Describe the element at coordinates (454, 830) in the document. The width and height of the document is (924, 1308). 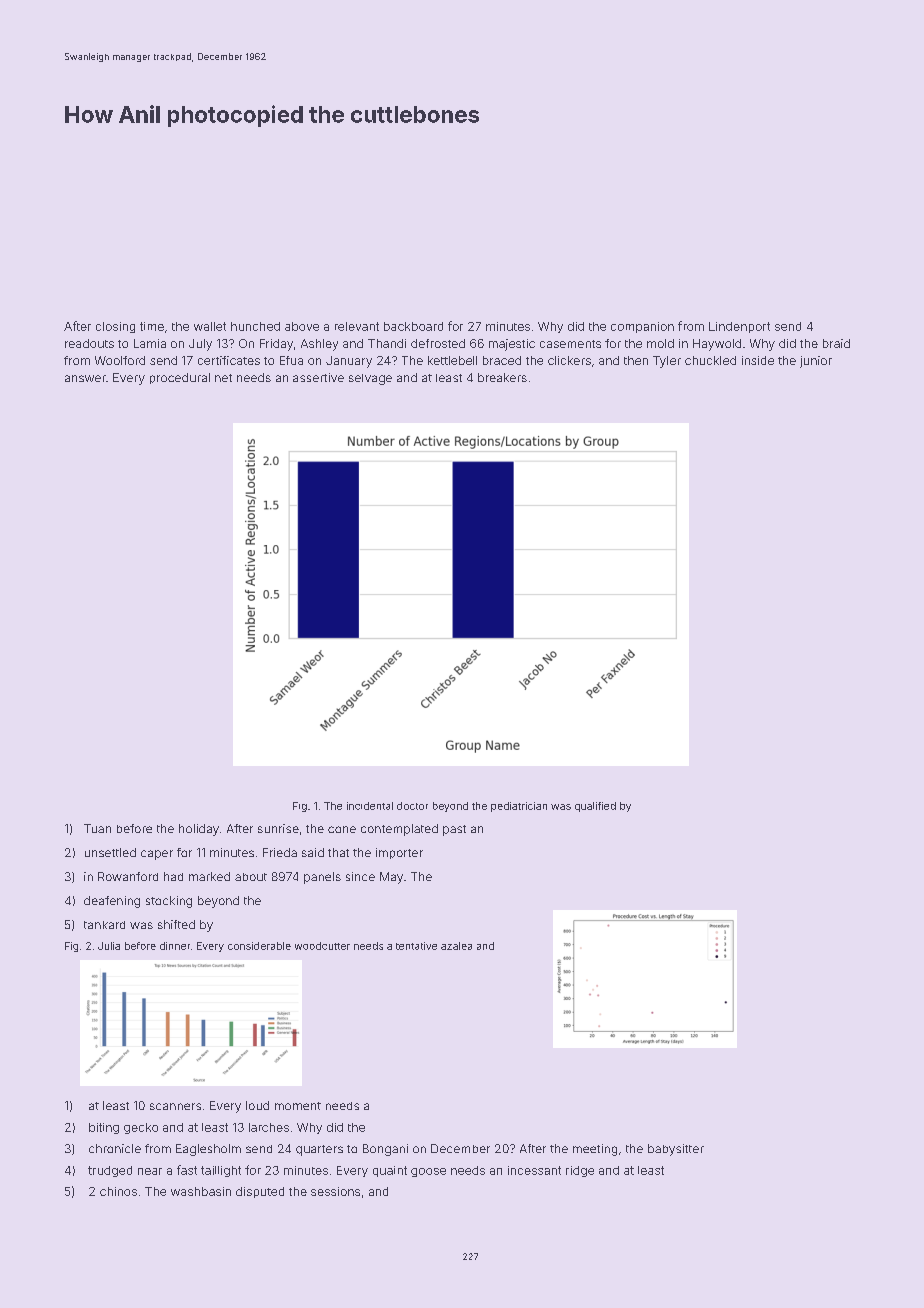
I see `past` at that location.
